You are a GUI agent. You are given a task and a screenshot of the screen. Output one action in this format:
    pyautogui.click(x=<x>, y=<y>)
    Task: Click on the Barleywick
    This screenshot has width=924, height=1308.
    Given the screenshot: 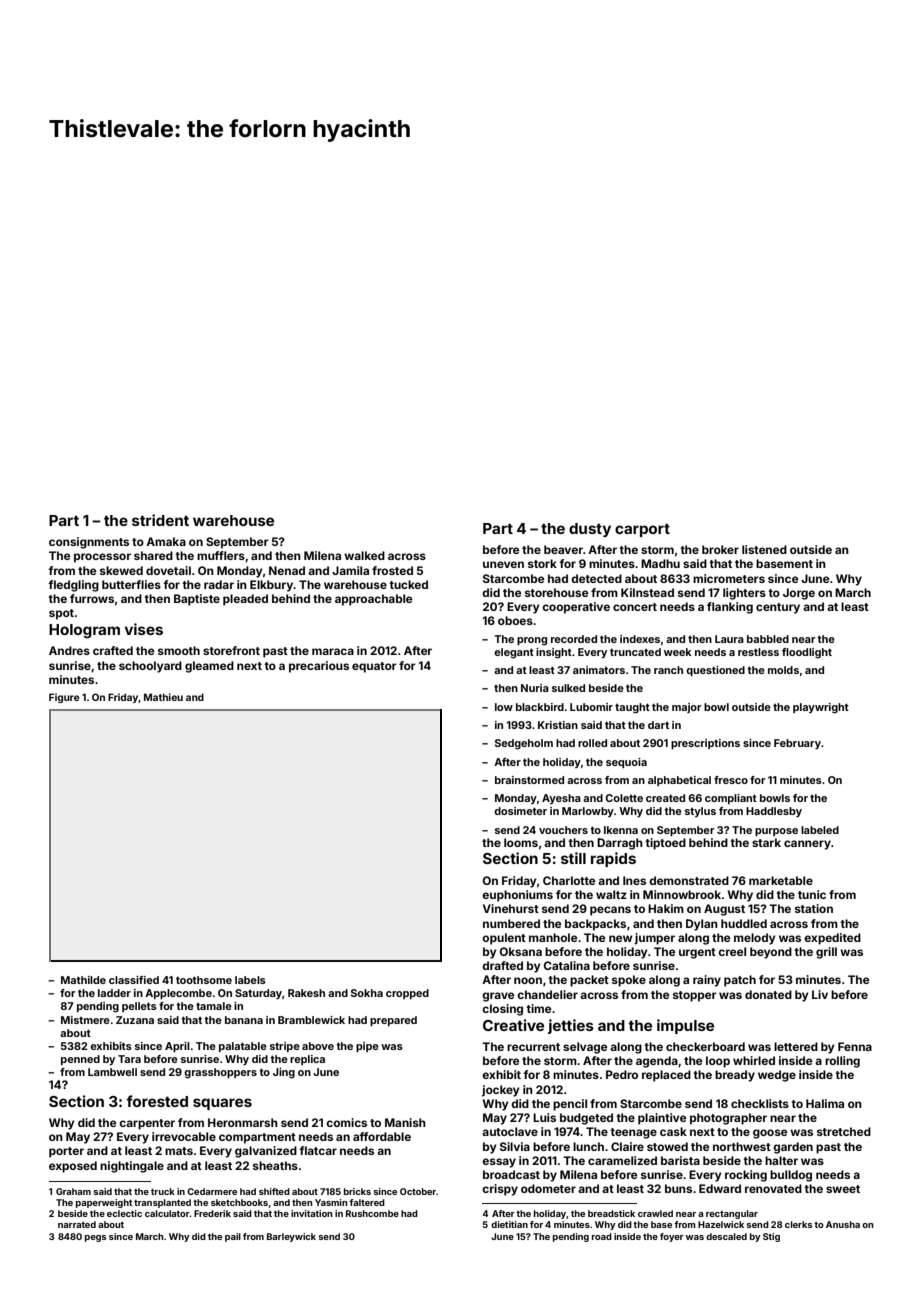 What is the action you would take?
    pyautogui.click(x=291, y=1237)
